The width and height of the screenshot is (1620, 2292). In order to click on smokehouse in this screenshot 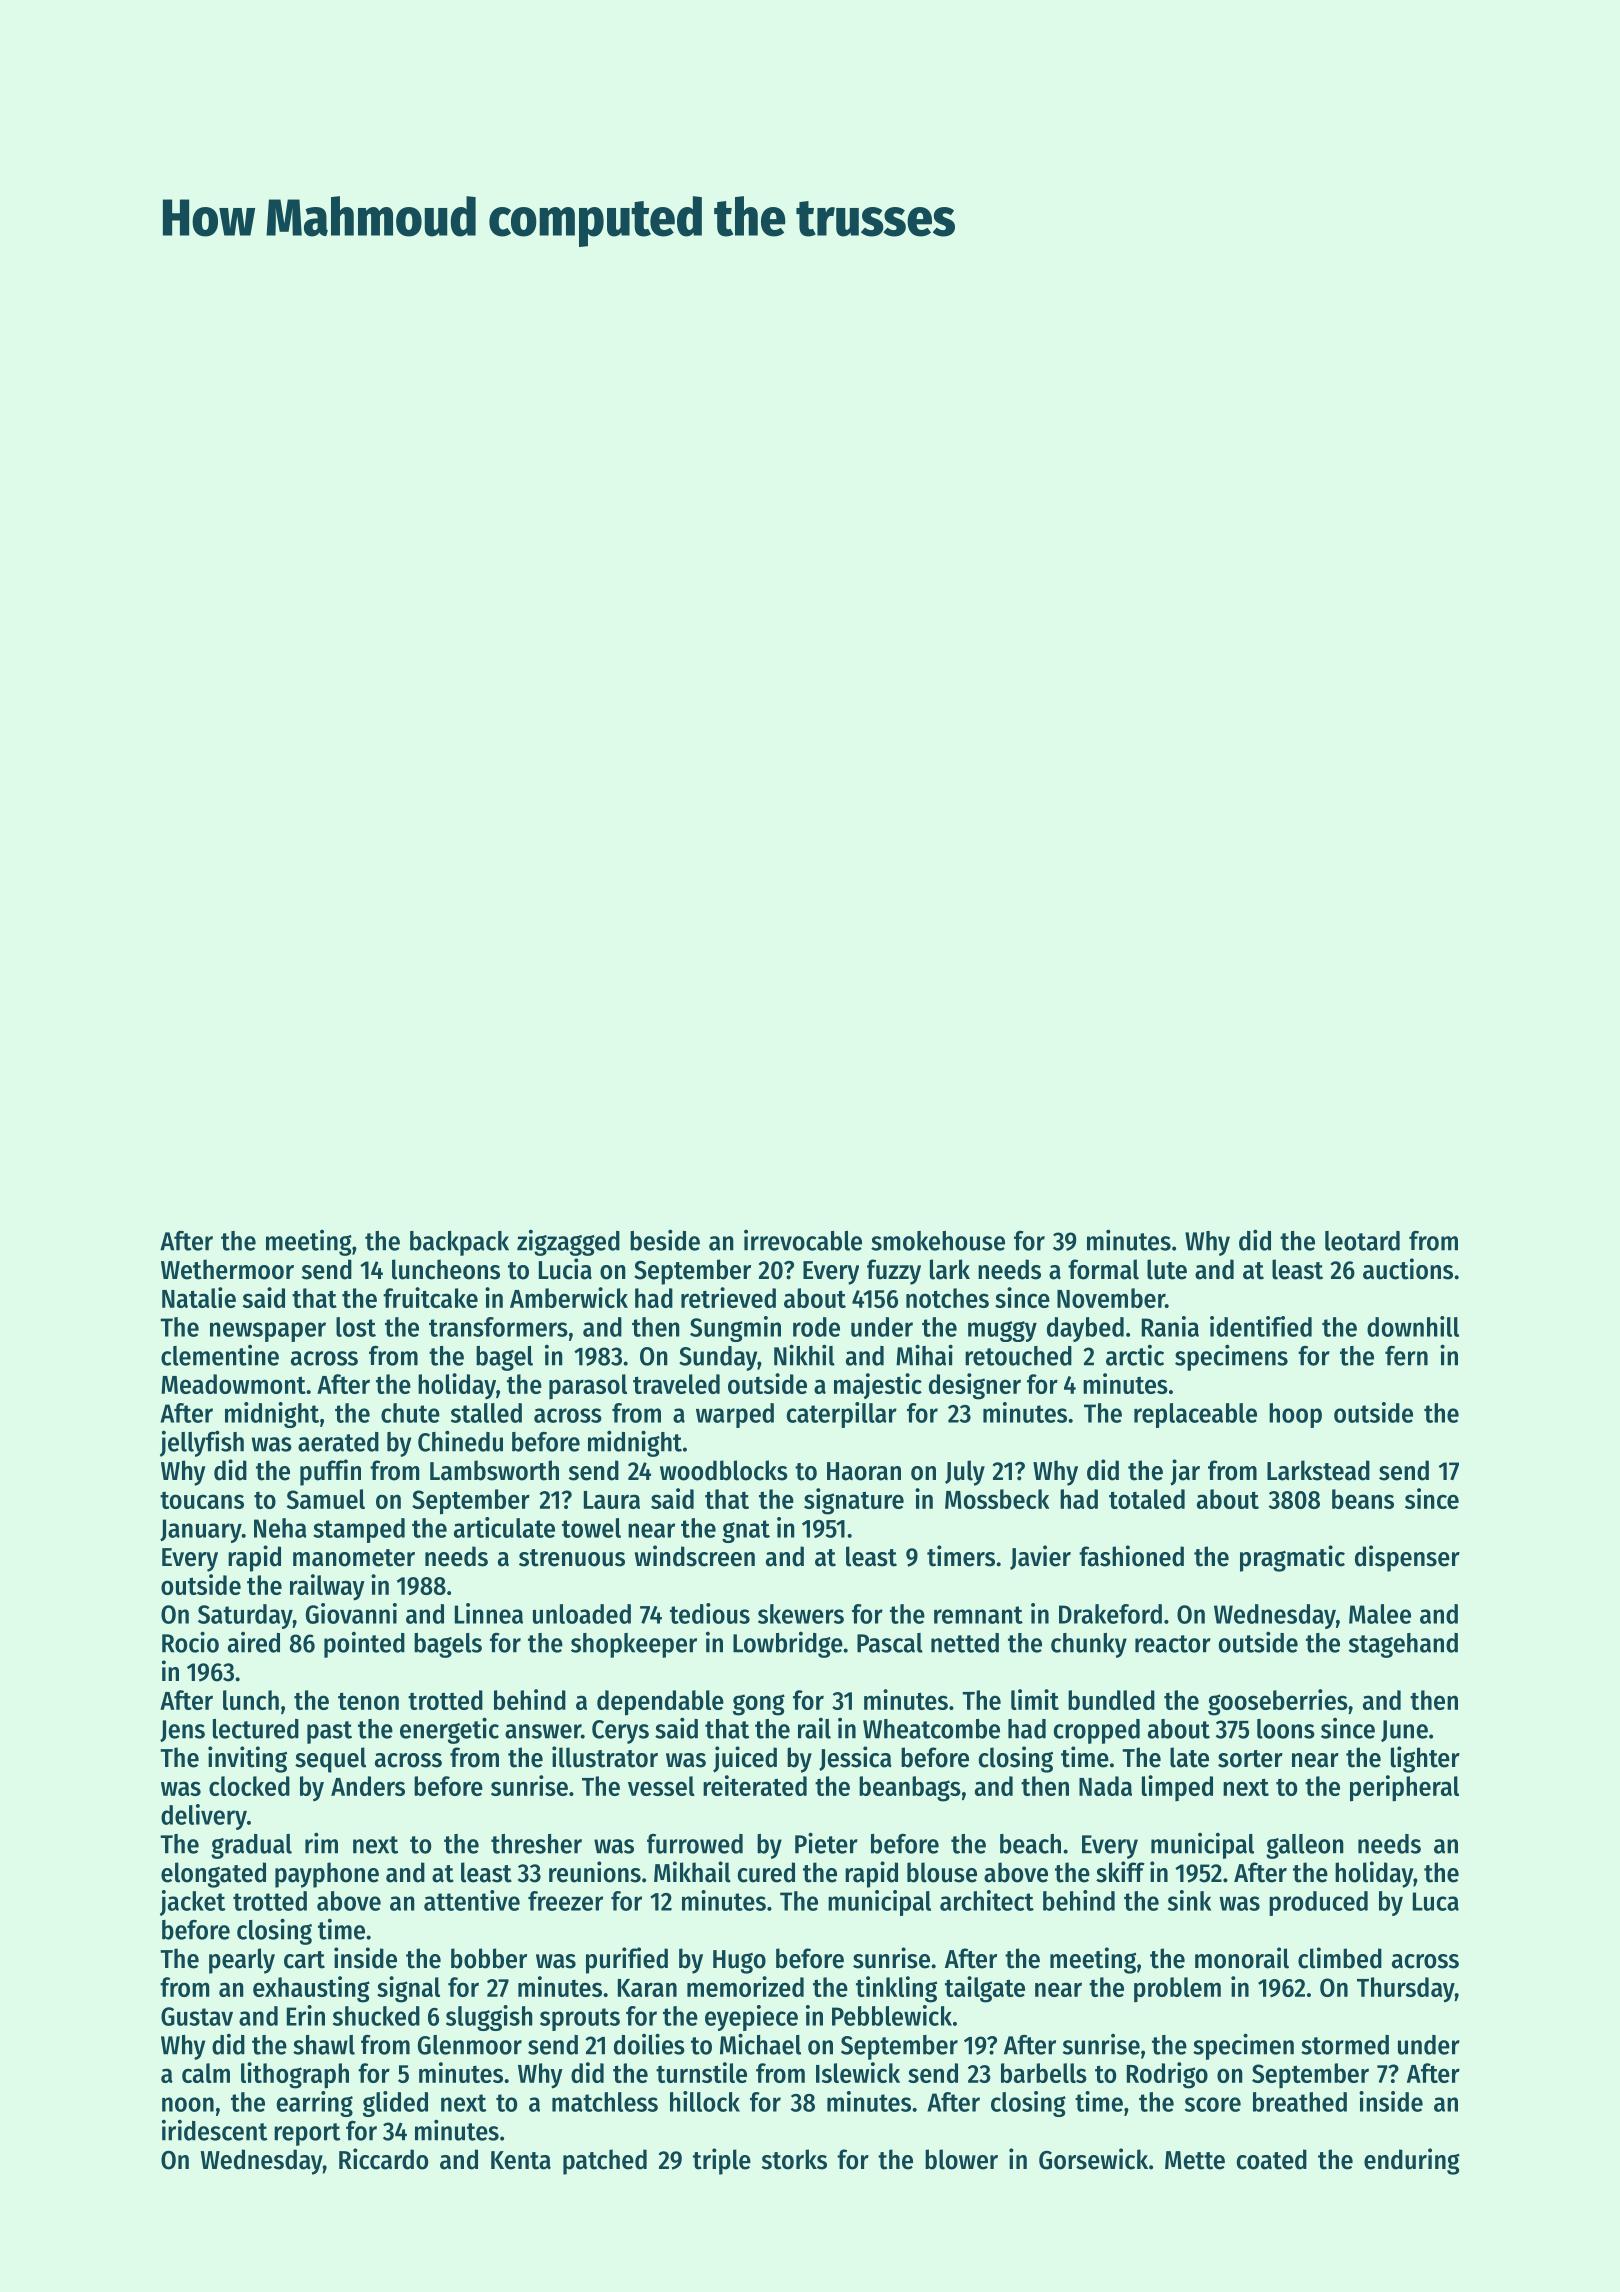, I will do `click(938, 1241)`.
